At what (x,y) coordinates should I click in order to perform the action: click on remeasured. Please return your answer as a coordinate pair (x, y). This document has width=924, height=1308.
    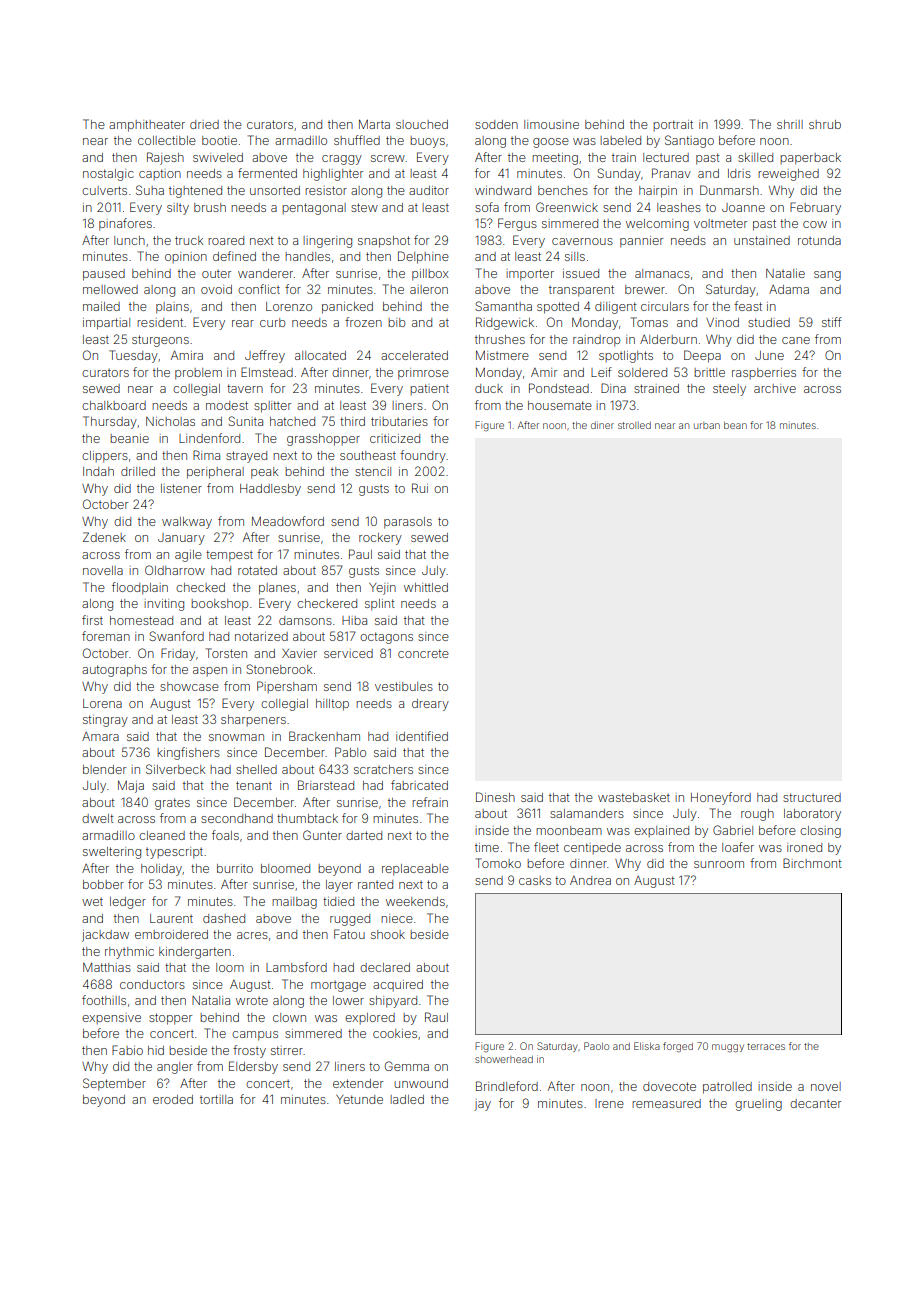
    Looking at the image, I should click on (666, 1103).
